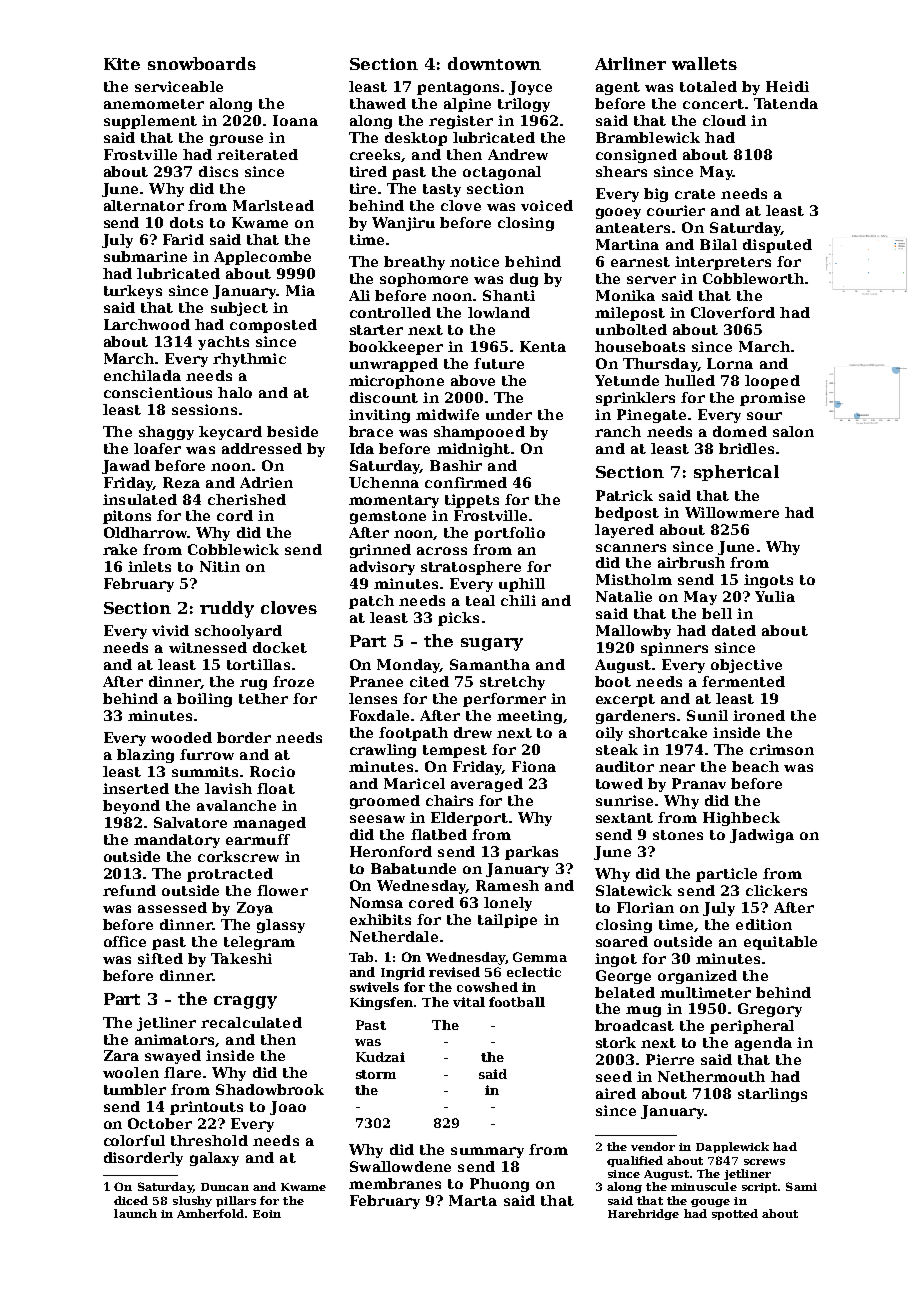  Describe the element at coordinates (273, 326) in the document. I see `composted` at that location.
